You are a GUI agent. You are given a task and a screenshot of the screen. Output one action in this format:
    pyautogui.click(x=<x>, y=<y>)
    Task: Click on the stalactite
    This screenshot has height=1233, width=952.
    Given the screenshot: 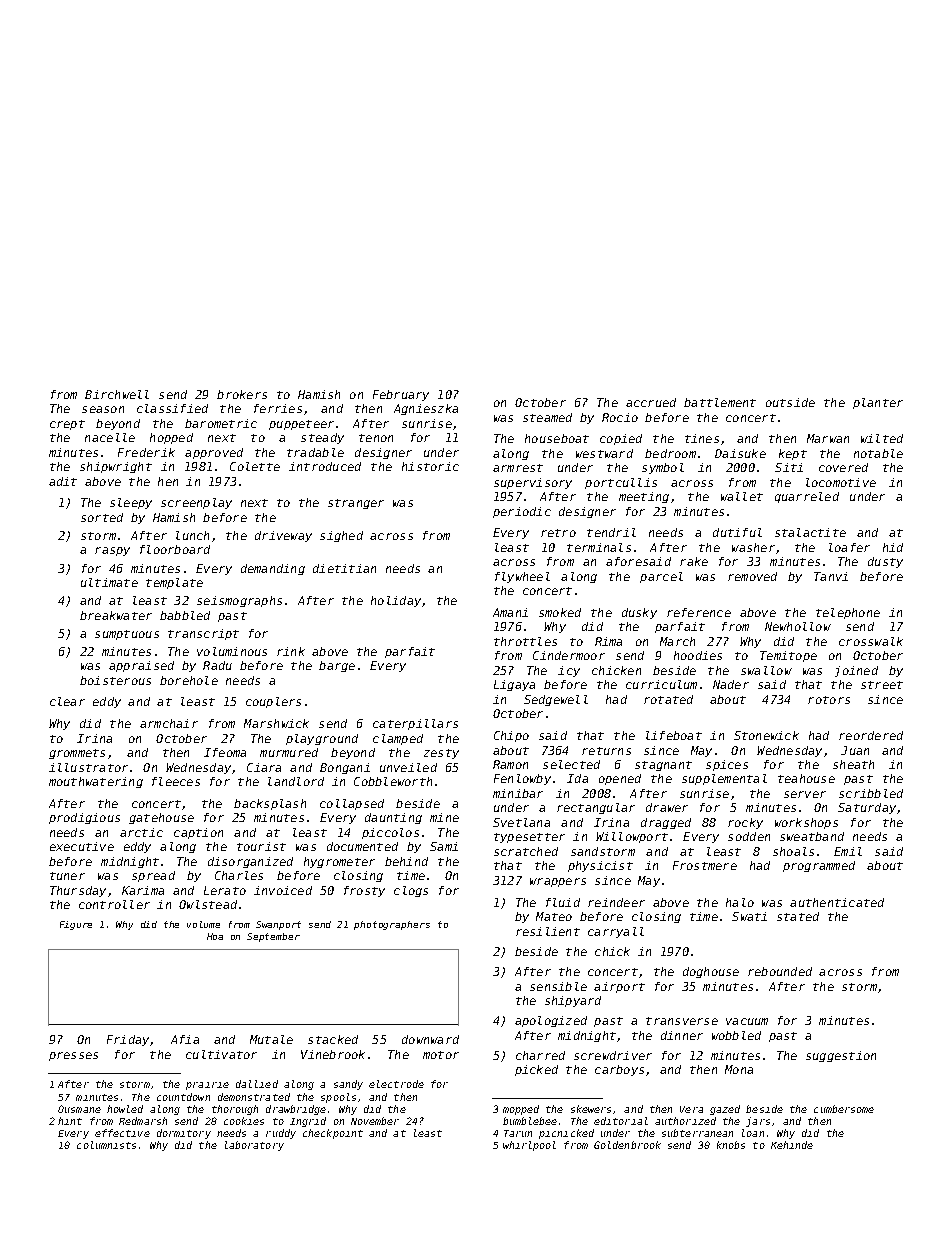 What is the action you would take?
    pyautogui.click(x=810, y=532)
